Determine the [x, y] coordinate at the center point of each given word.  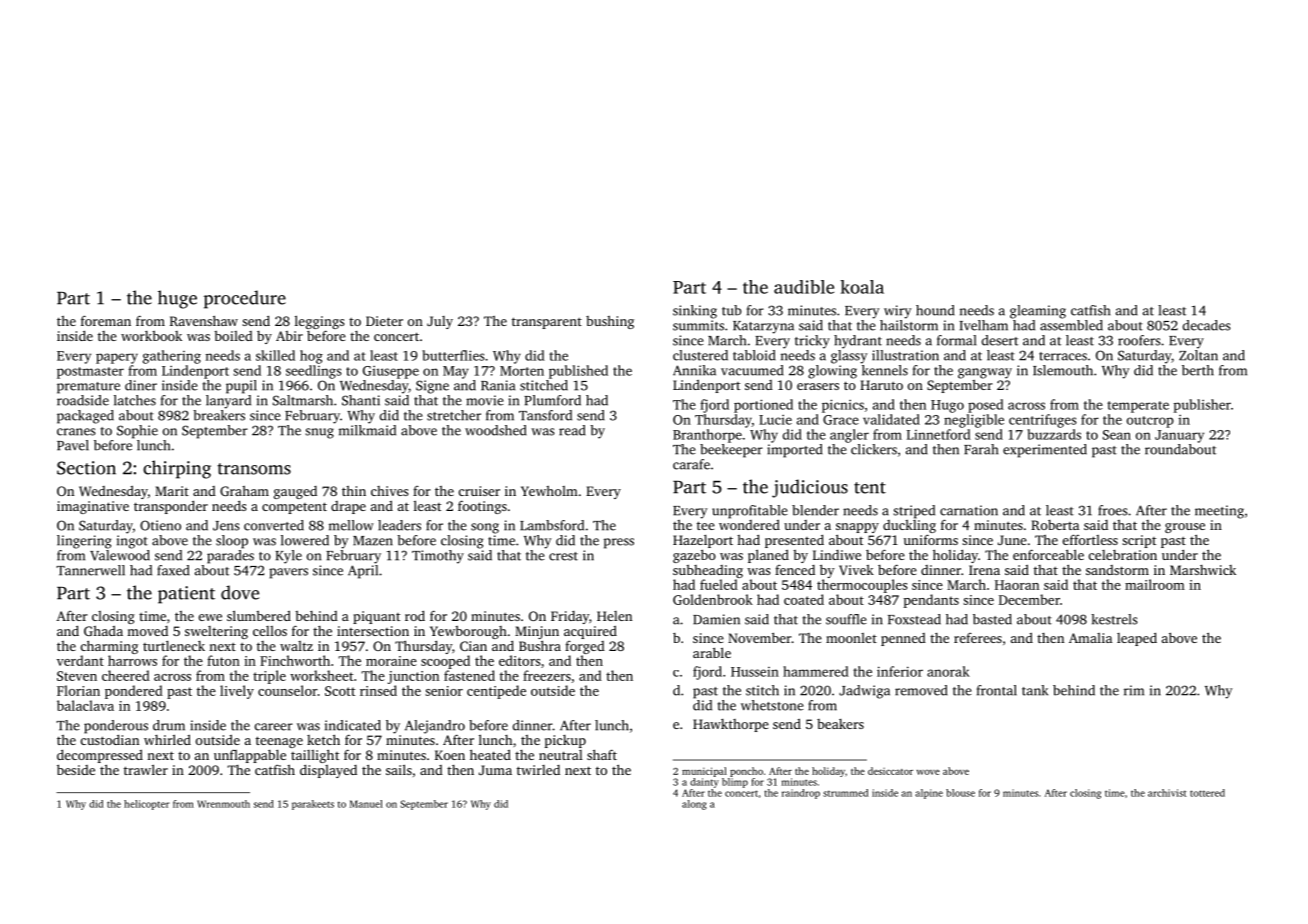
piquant [376, 617]
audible [804, 287]
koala [862, 287]
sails [399, 769]
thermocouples [862, 586]
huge [177, 299]
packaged [85, 417]
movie [485, 400]
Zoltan [1198, 355]
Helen [614, 616]
